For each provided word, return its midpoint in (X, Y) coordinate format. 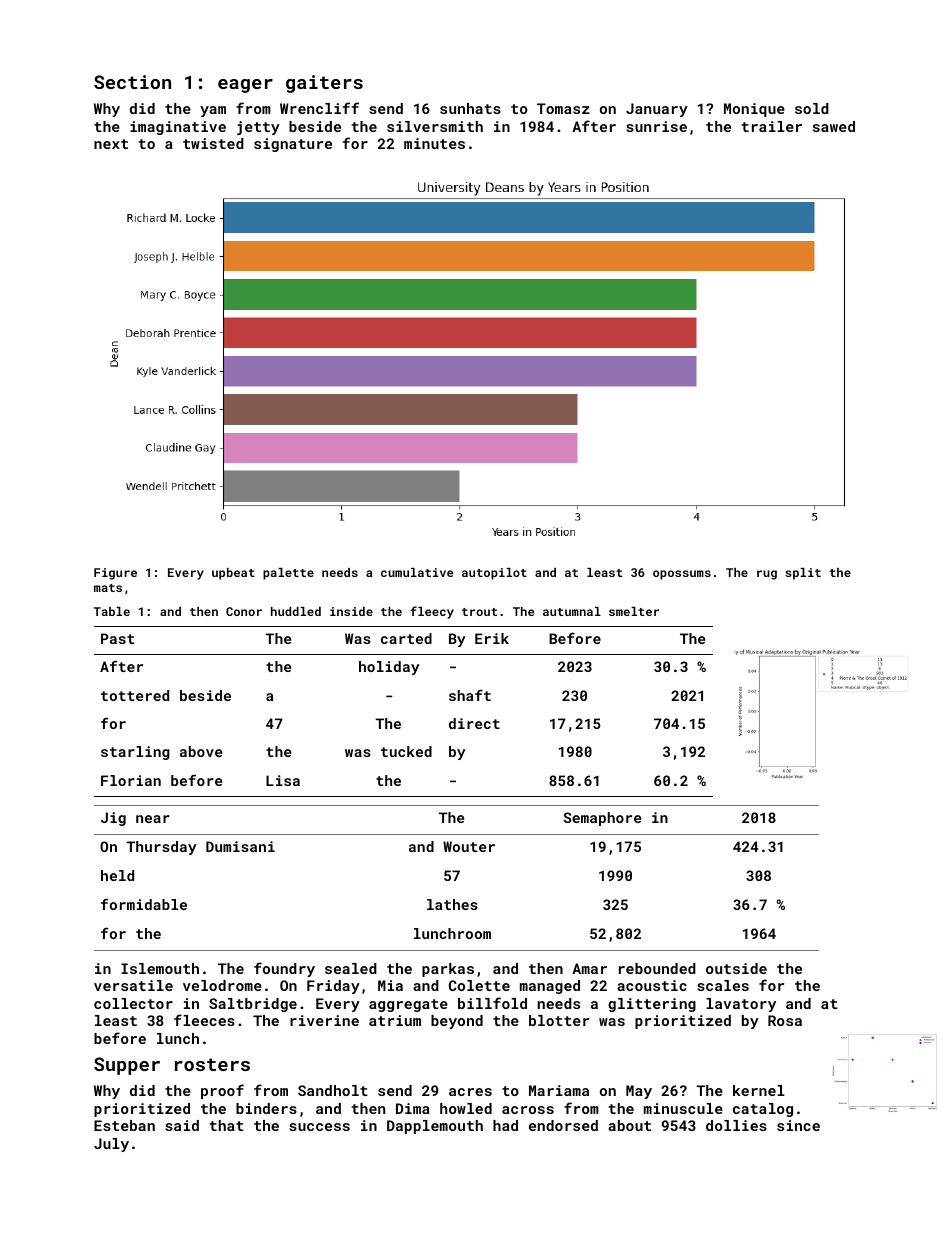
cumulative (417, 572)
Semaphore (602, 819)
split (803, 574)
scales (723, 985)
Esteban (124, 1125)
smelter (634, 611)
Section (132, 82)
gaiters (324, 84)
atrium (395, 1020)
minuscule (683, 1108)
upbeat (233, 574)
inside (351, 611)
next (111, 144)
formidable (144, 904)
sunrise (656, 126)
